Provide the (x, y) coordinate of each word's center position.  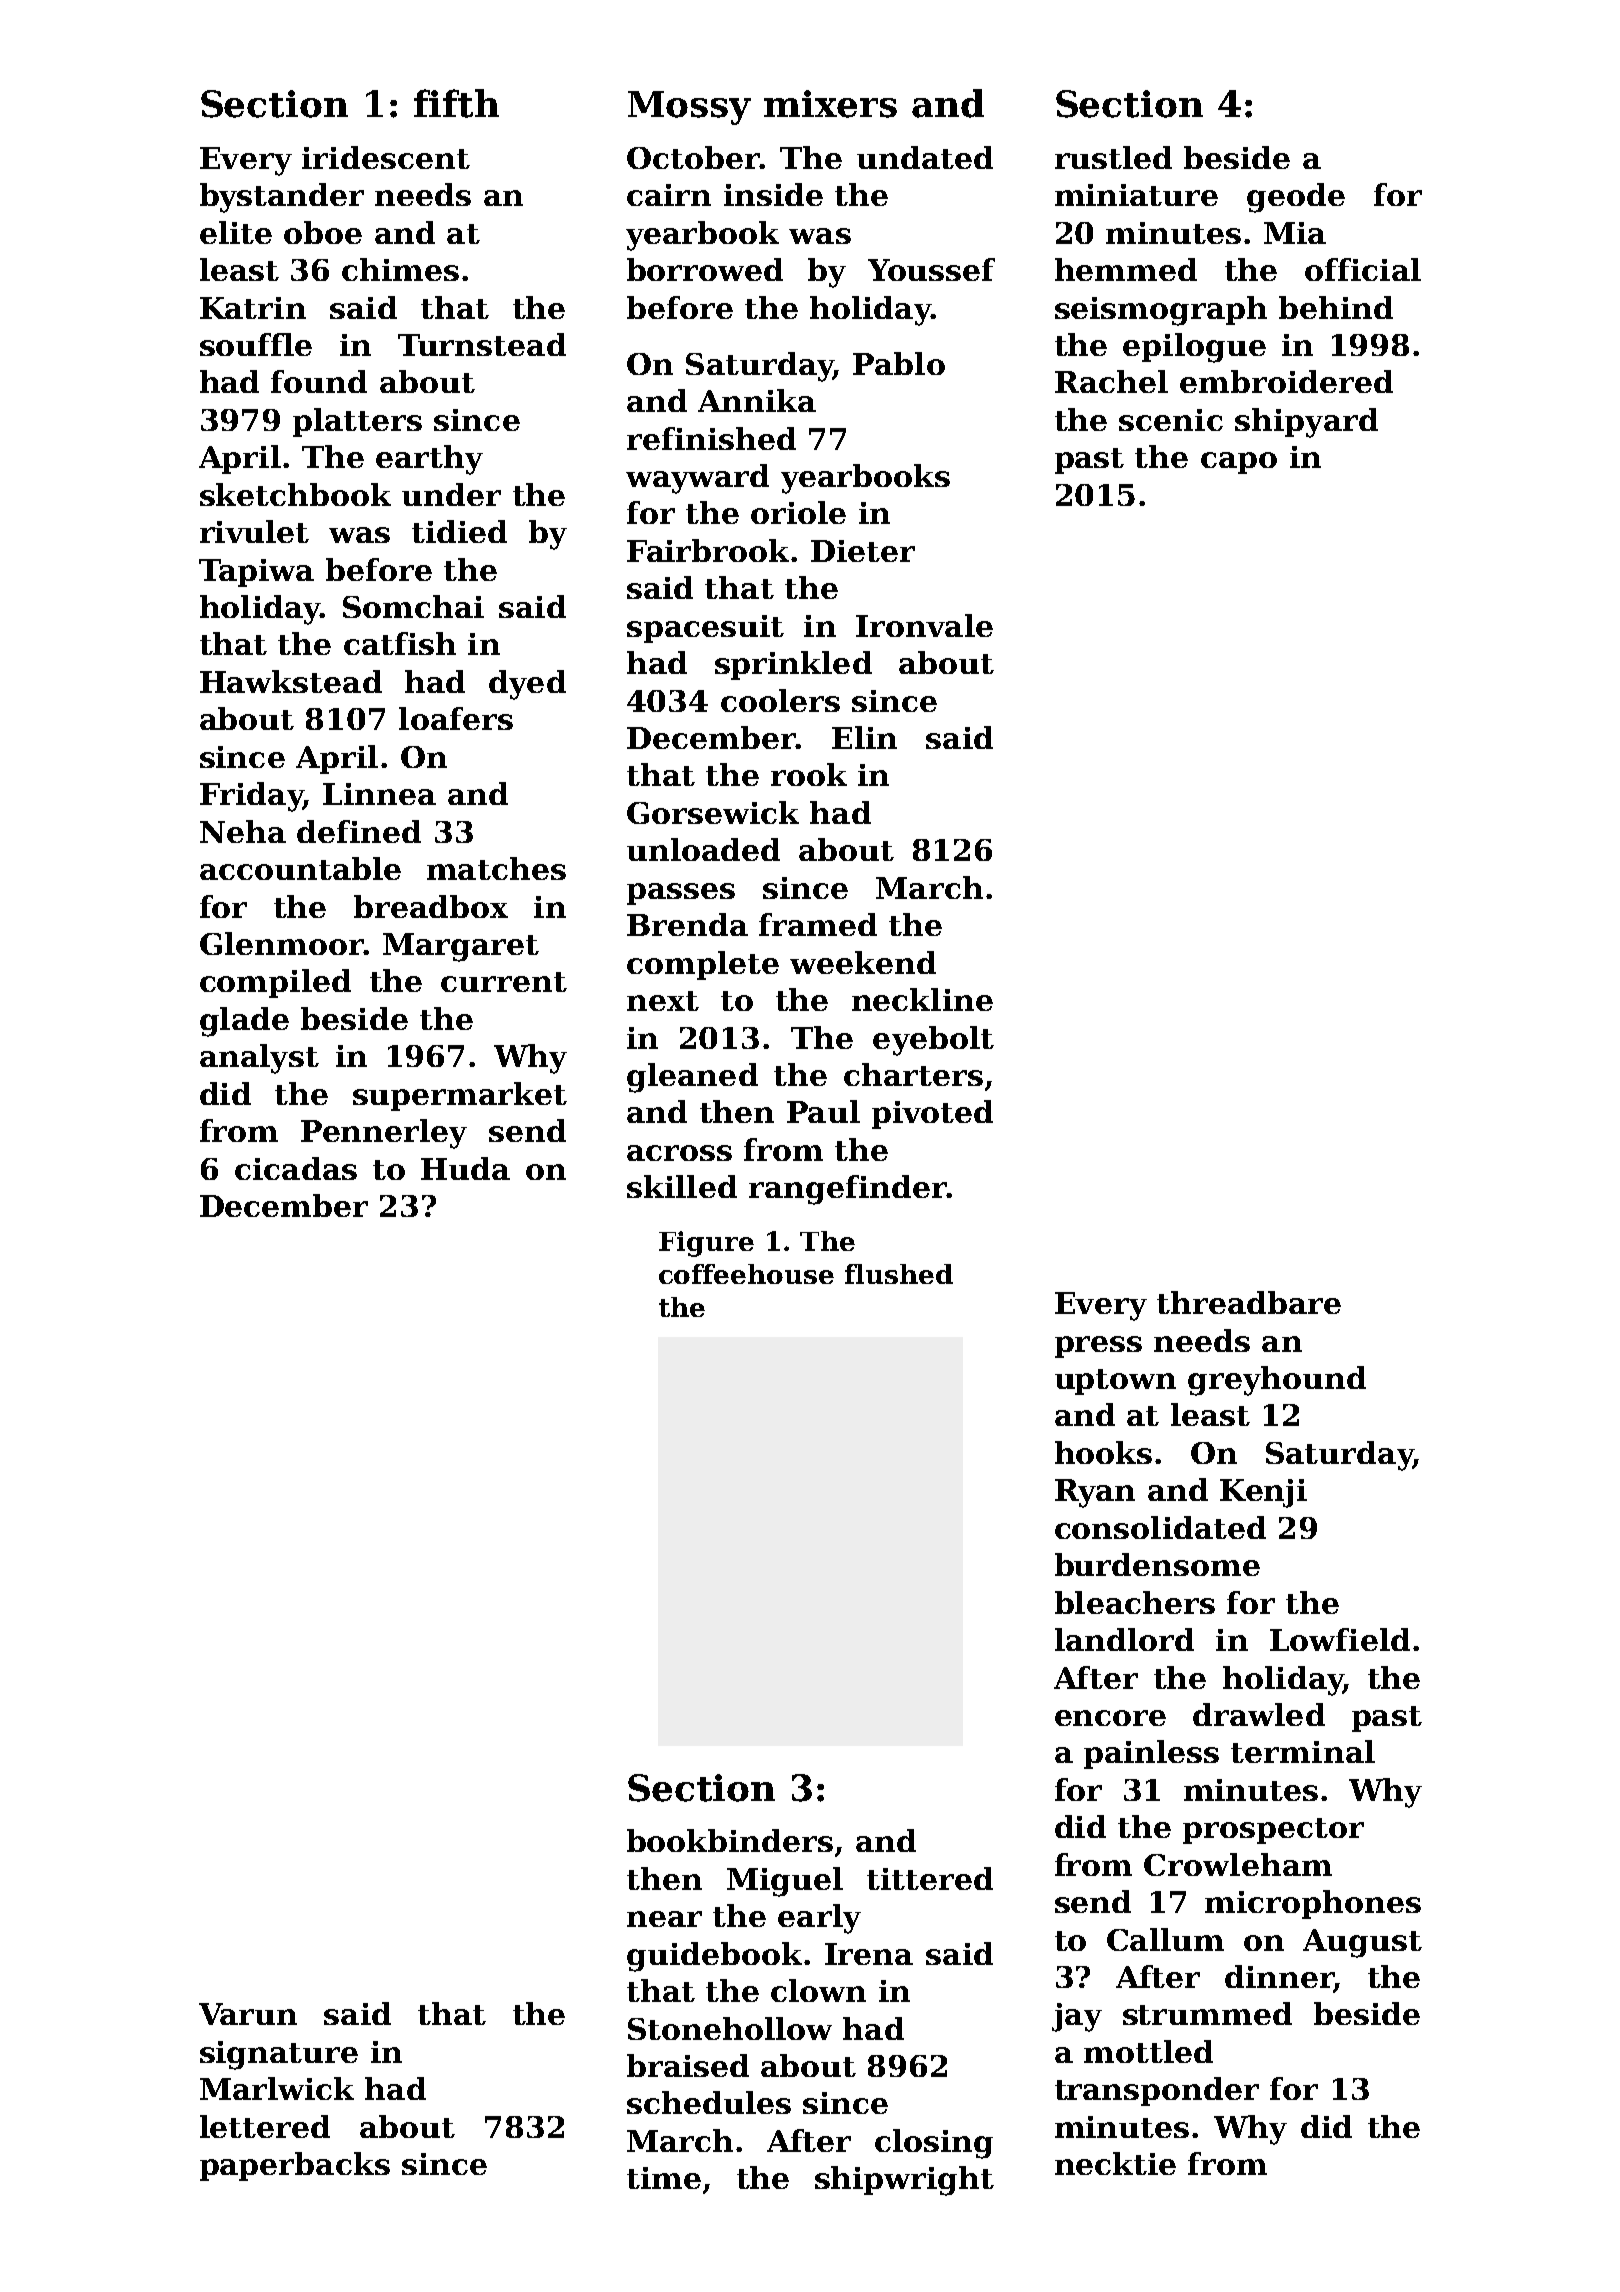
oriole (798, 512)
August (1362, 1943)
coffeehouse (746, 1274)
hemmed (1126, 269)
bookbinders (730, 1840)
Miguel (785, 1882)
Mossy (689, 108)
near (664, 1919)
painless (1151, 1754)
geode (1296, 198)
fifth (456, 103)
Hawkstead (291, 681)
